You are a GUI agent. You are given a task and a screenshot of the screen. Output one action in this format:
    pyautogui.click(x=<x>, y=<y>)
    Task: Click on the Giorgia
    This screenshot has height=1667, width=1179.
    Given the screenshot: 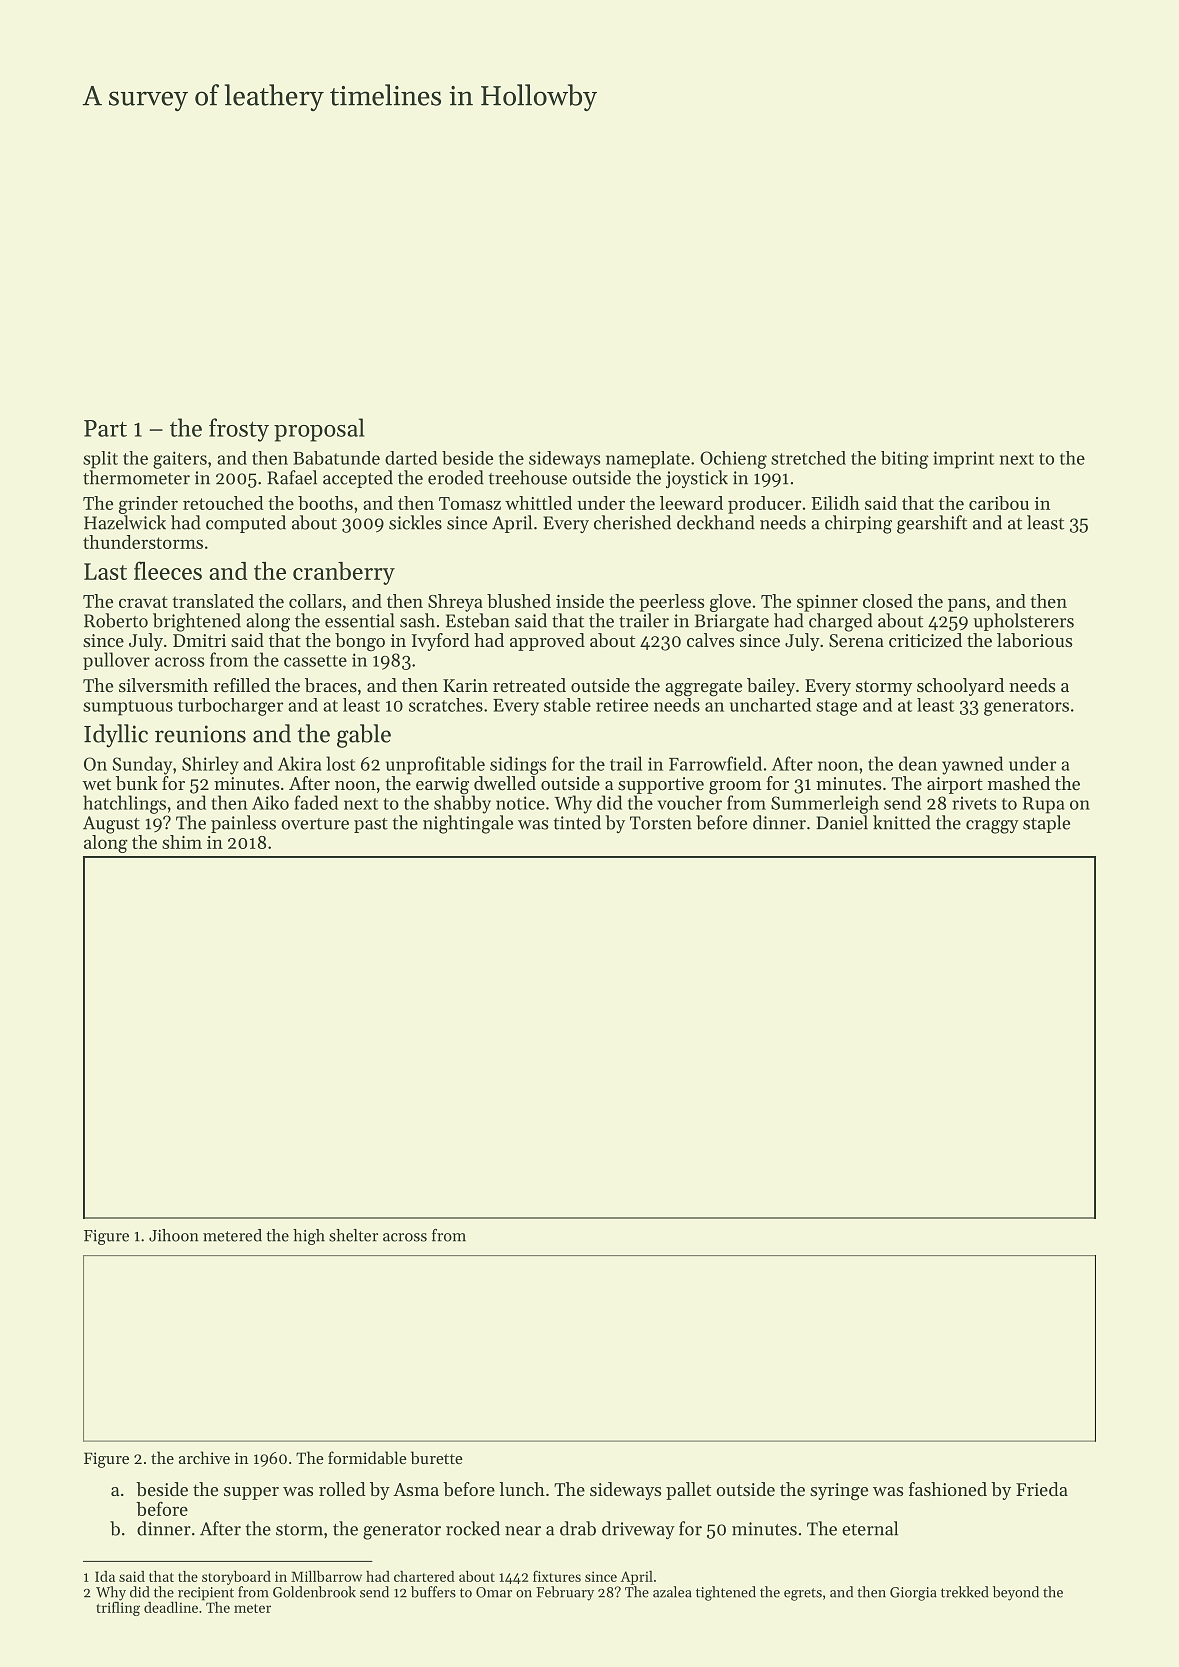 What is the action you would take?
    pyautogui.click(x=913, y=1594)
